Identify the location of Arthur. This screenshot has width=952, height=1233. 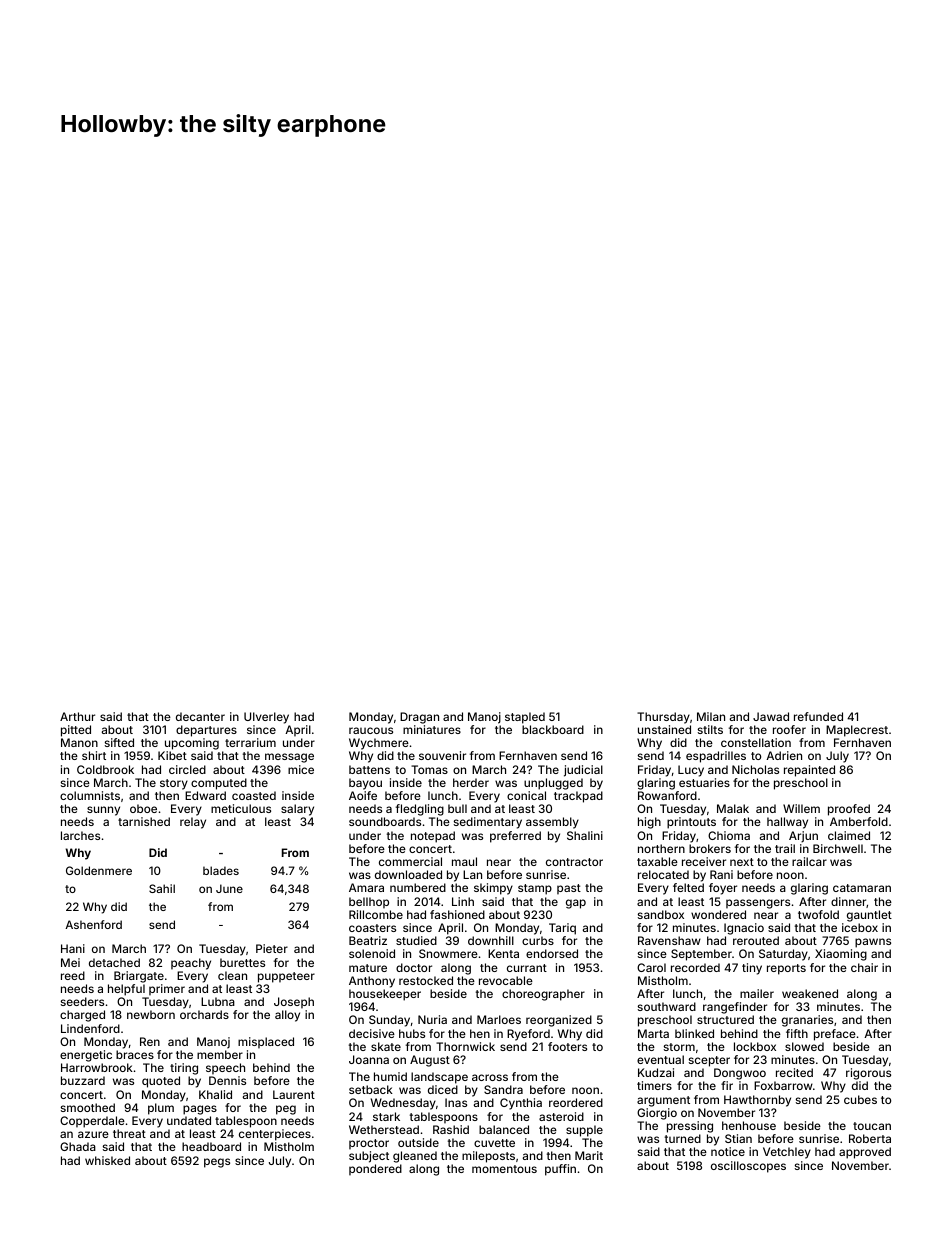
(77, 716).
